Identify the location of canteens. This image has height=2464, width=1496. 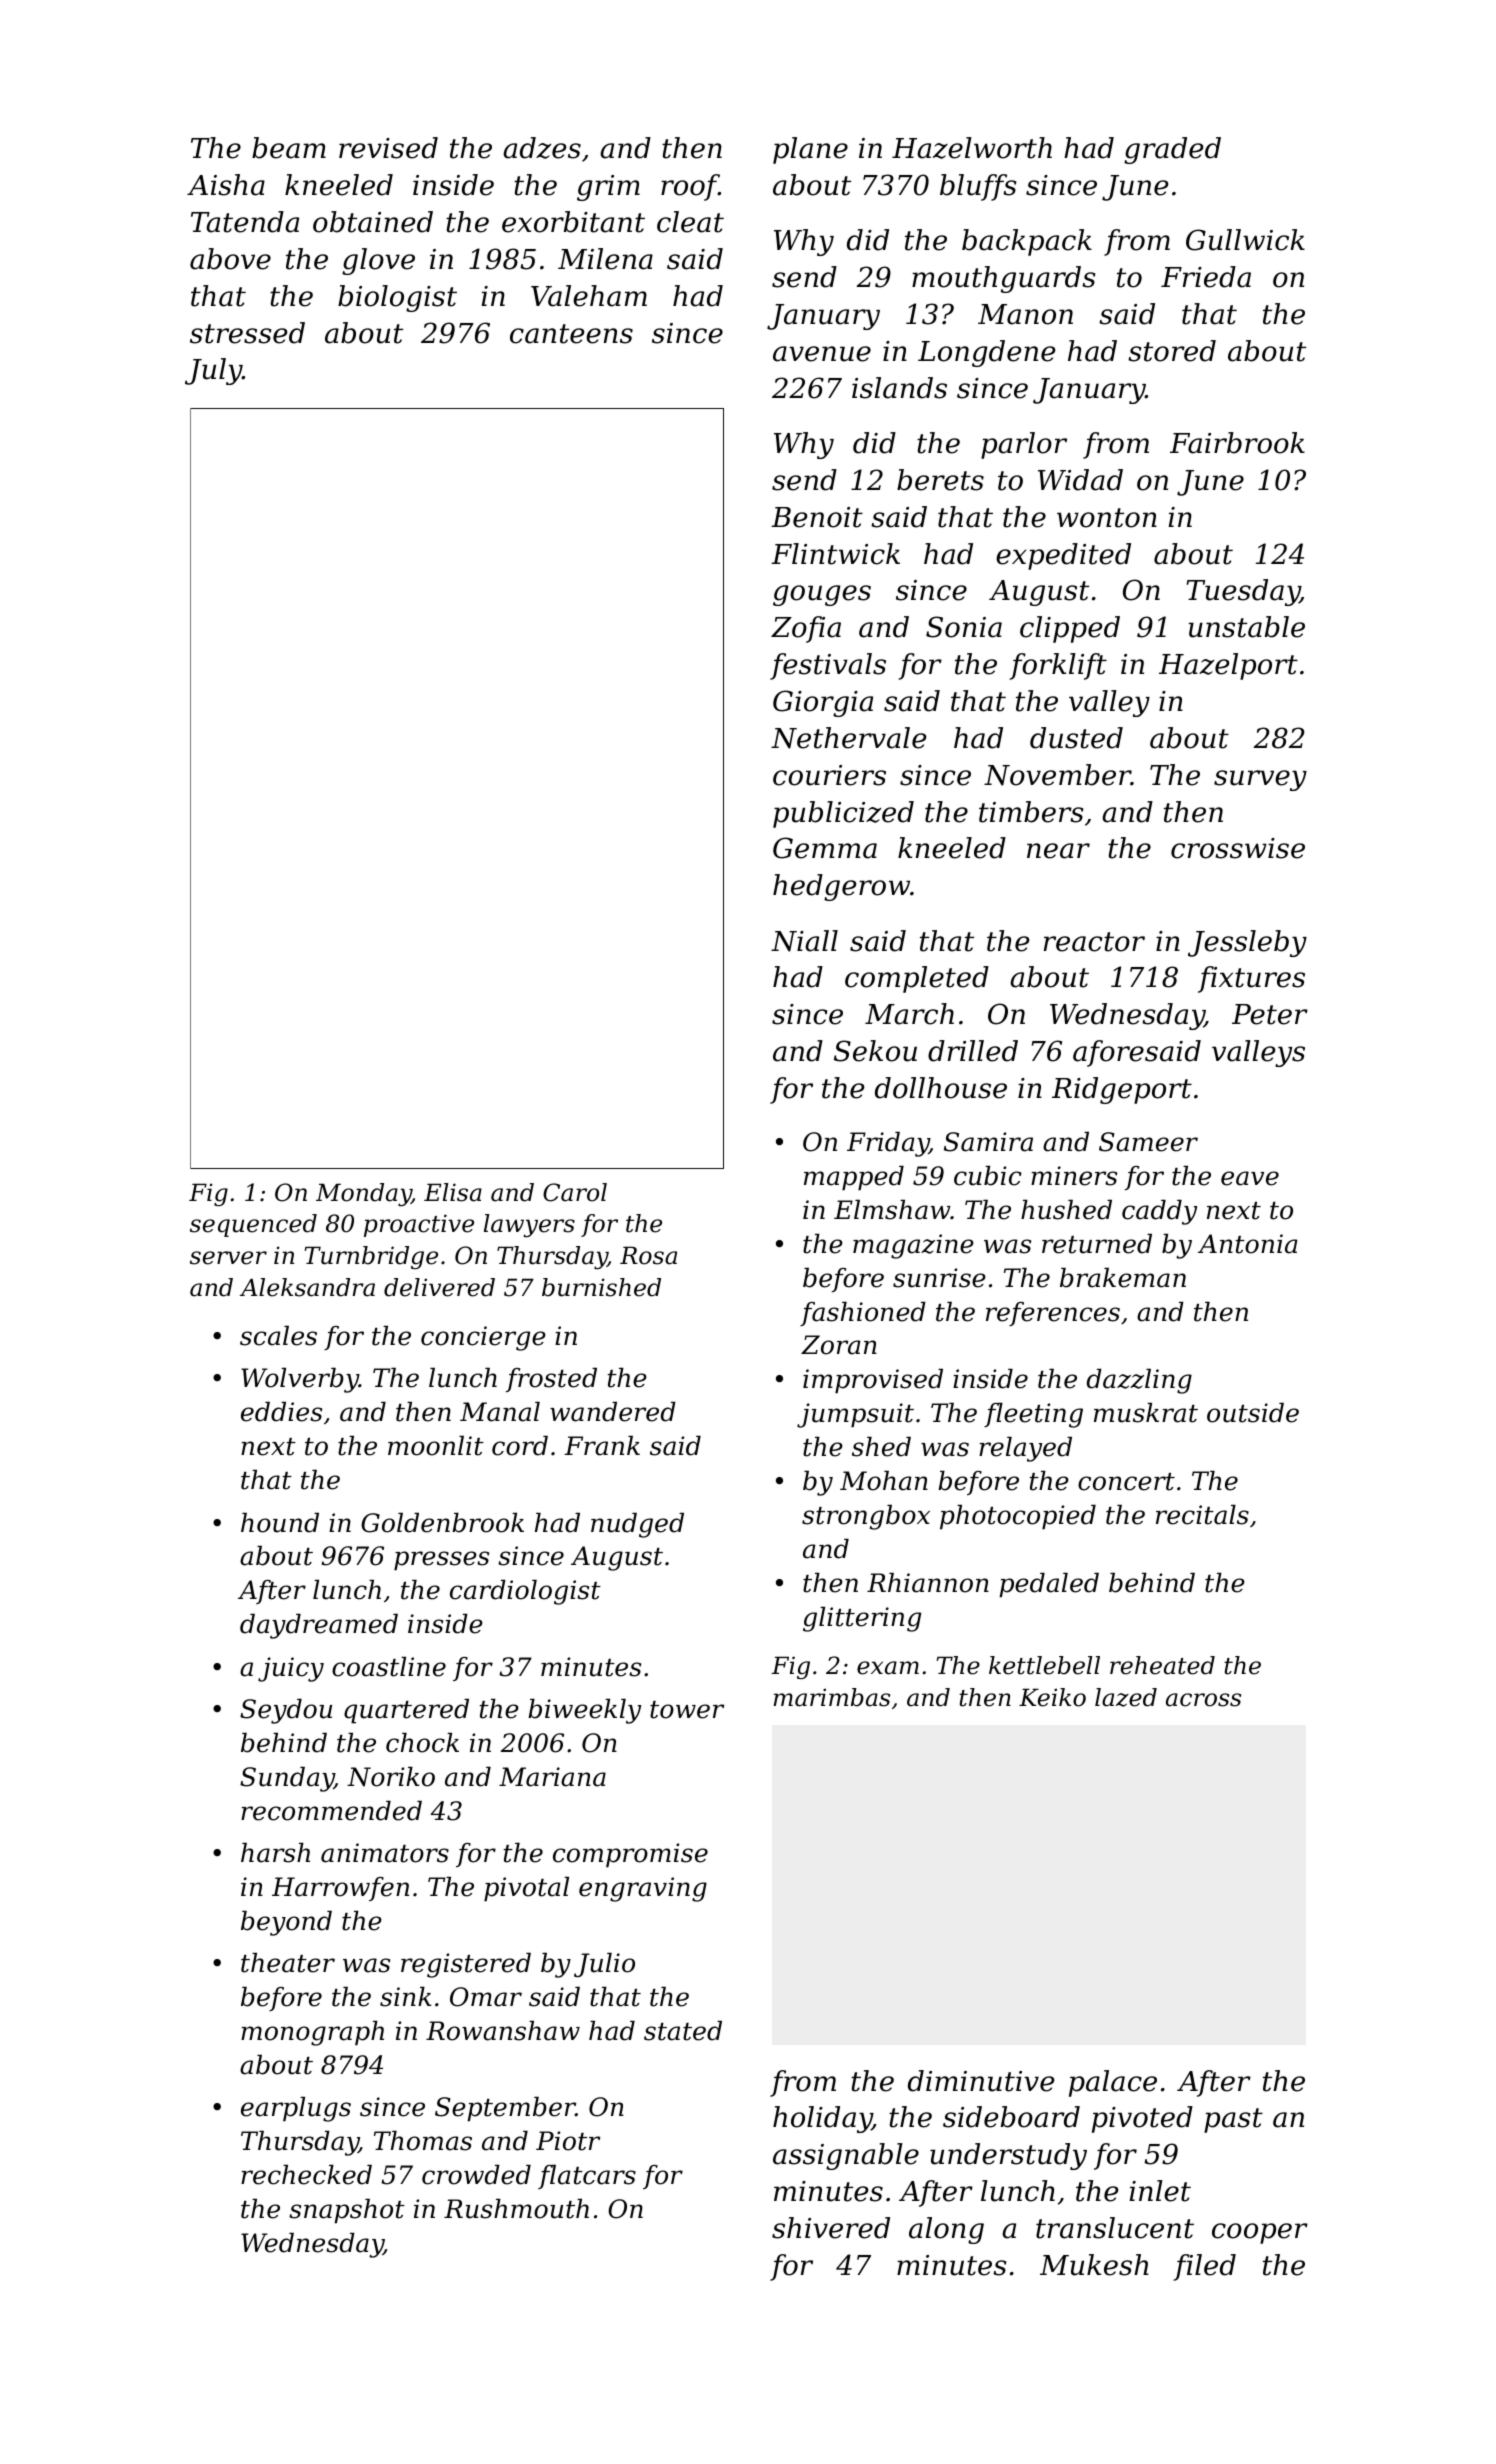
(571, 334).
